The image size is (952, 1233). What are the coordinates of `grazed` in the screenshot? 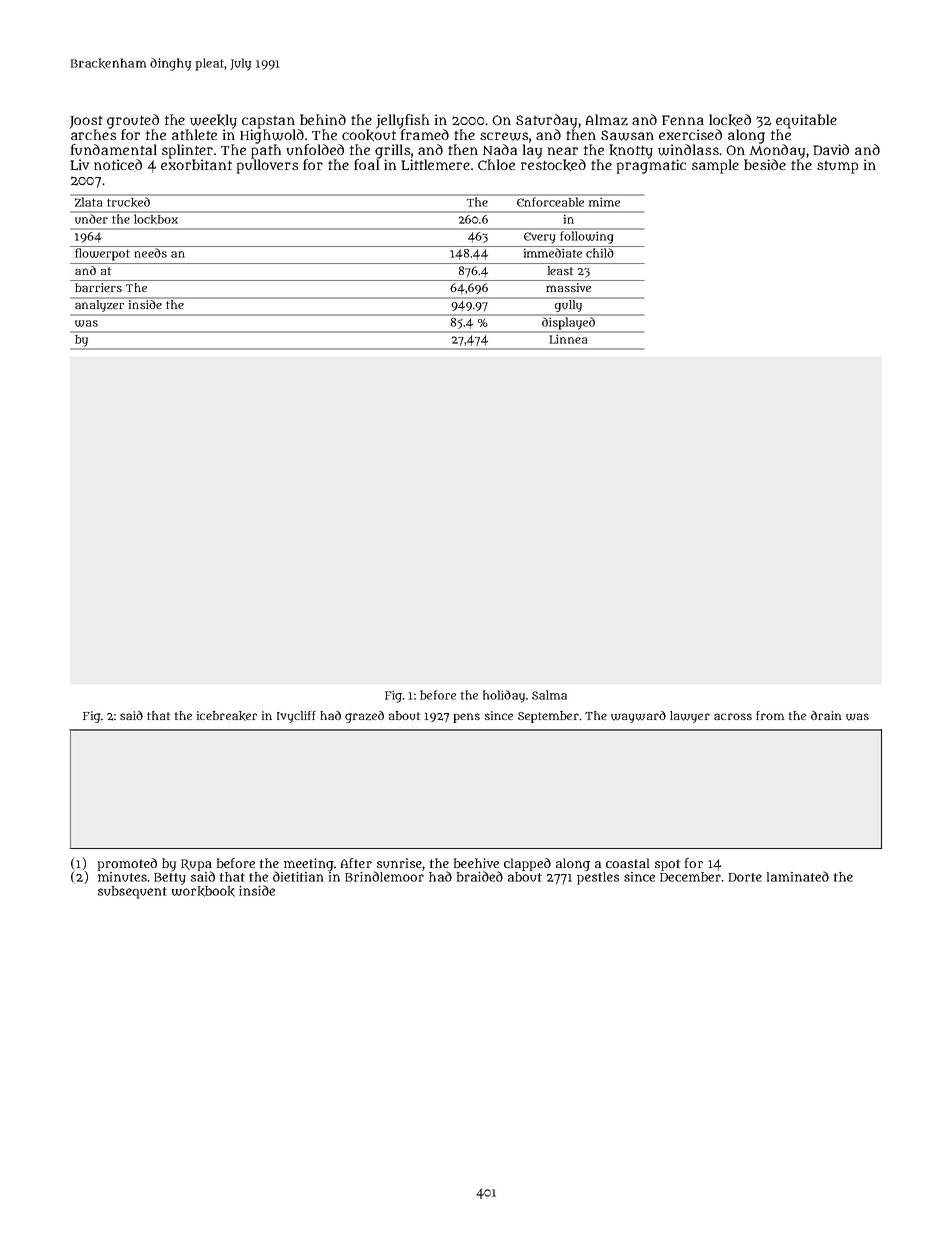 It's located at (364, 717).
